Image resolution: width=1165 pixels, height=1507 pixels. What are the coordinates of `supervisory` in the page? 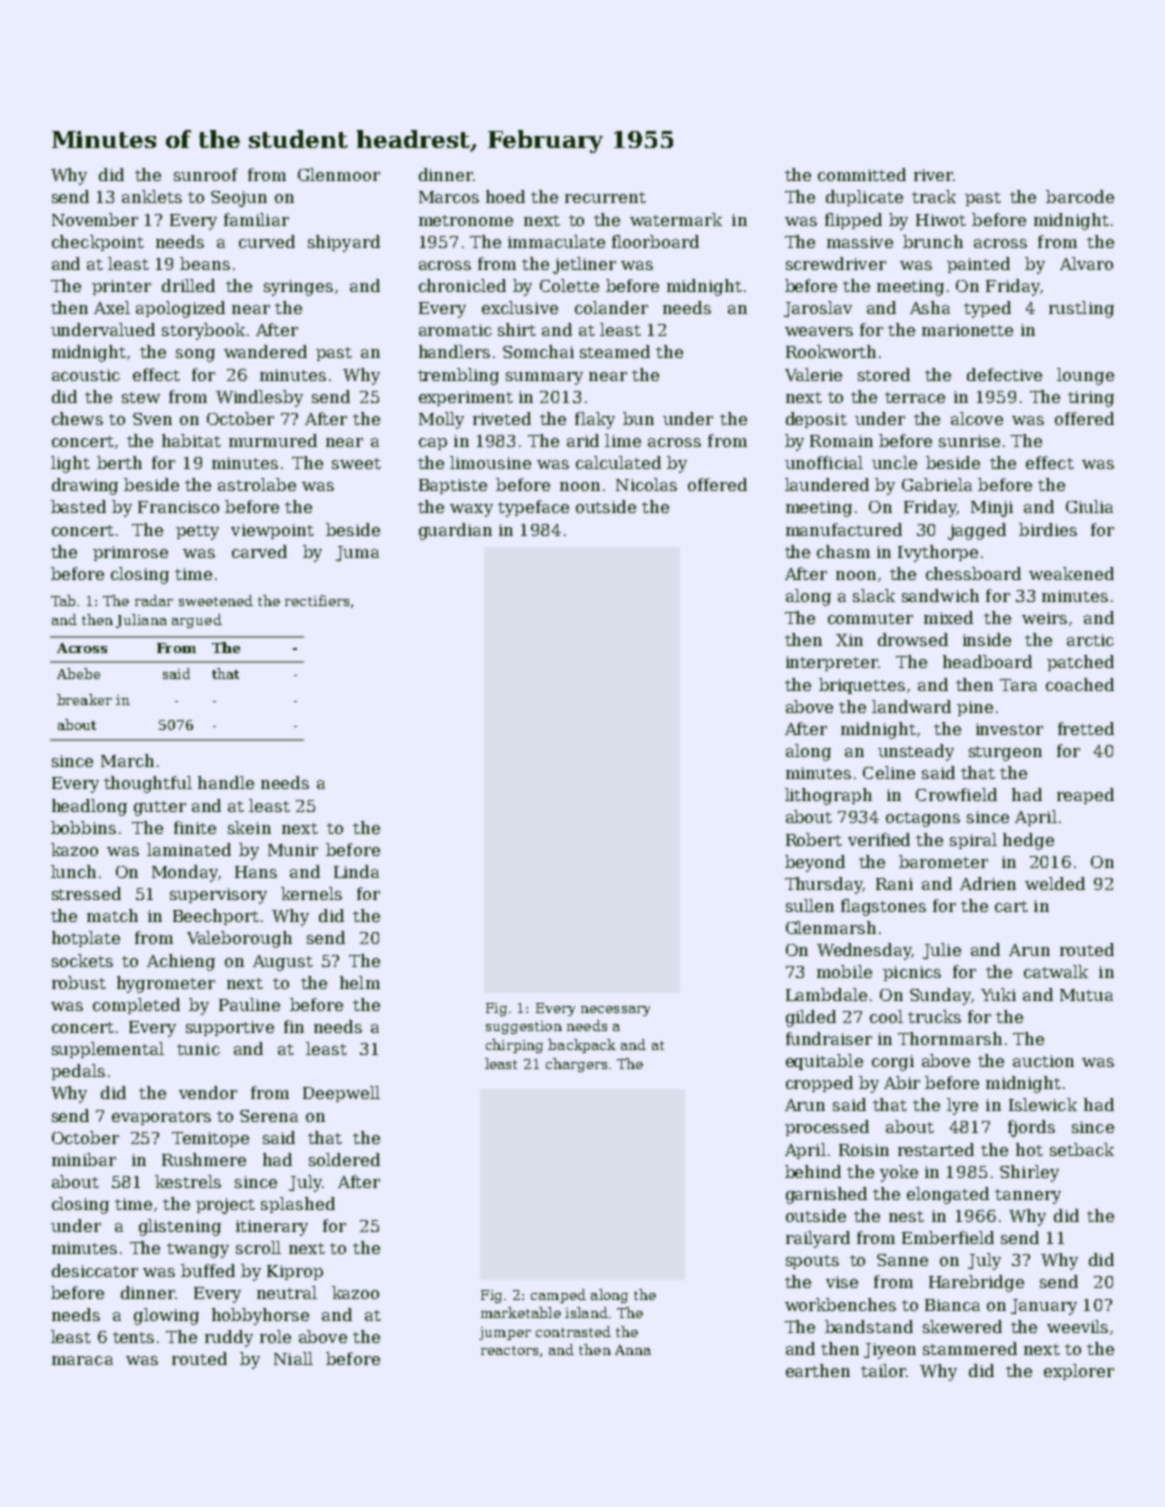 It's located at (218, 896).
